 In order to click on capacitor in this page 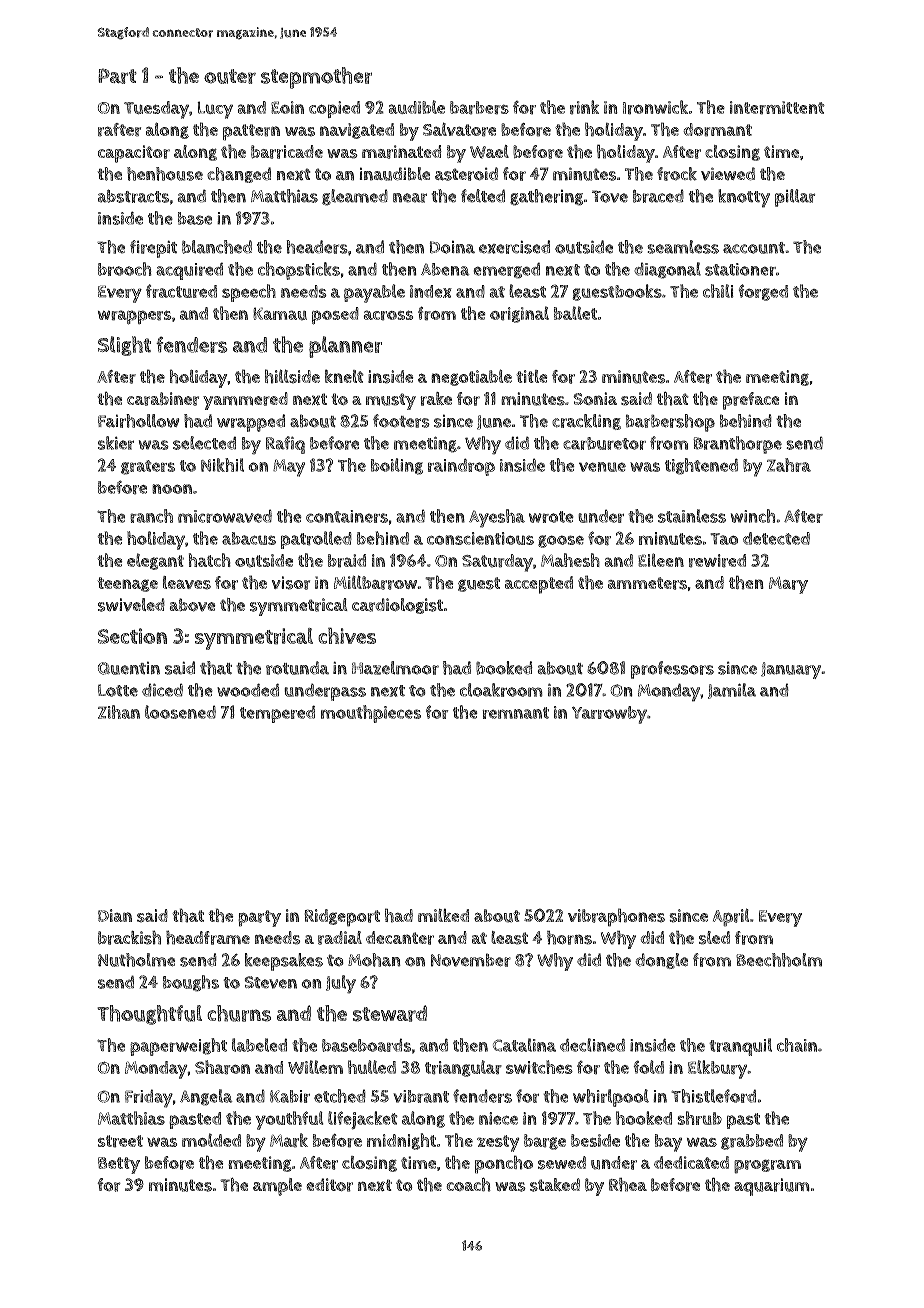, I will do `click(134, 154)`.
